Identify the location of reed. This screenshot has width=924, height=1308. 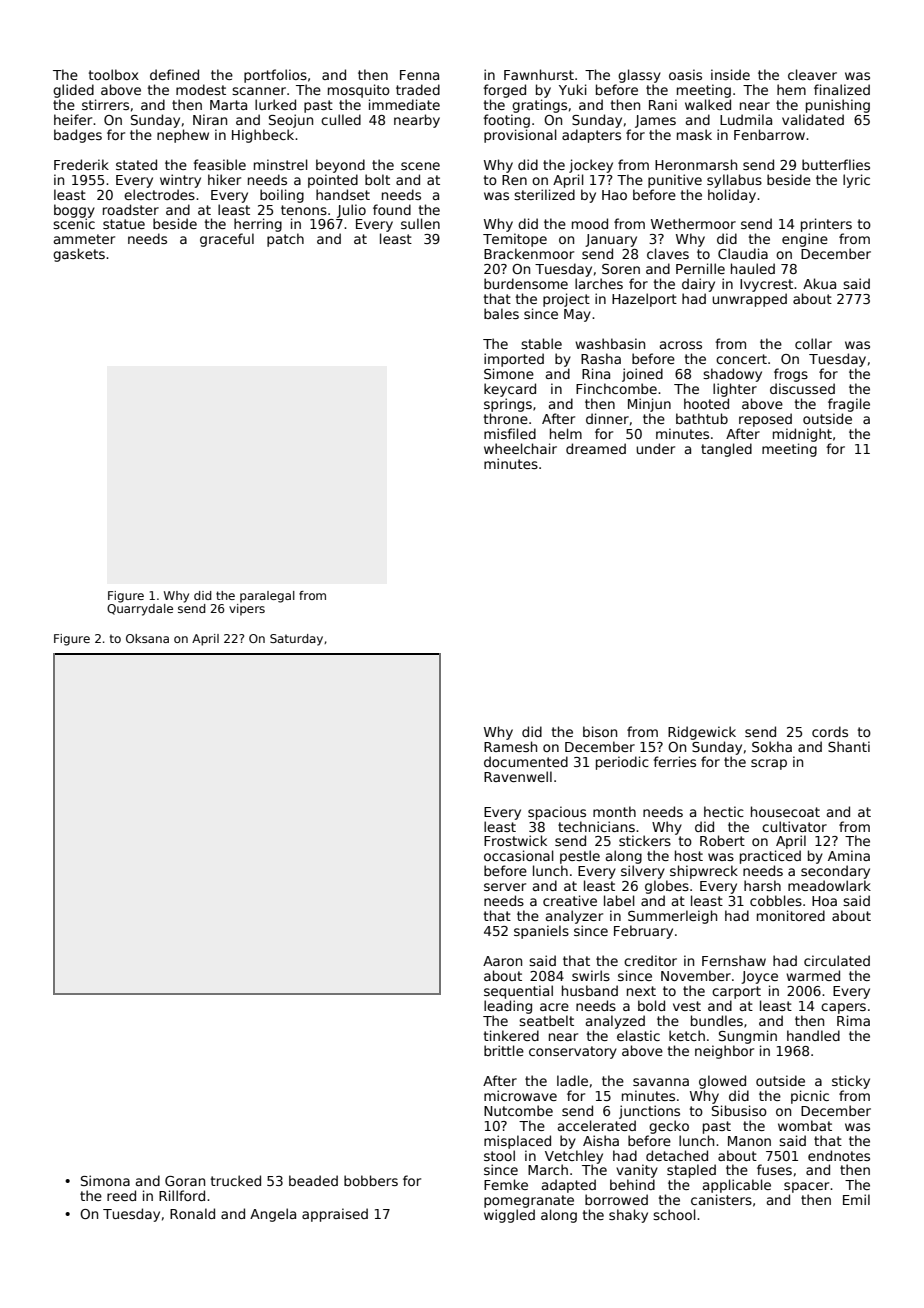
(121, 1195).
